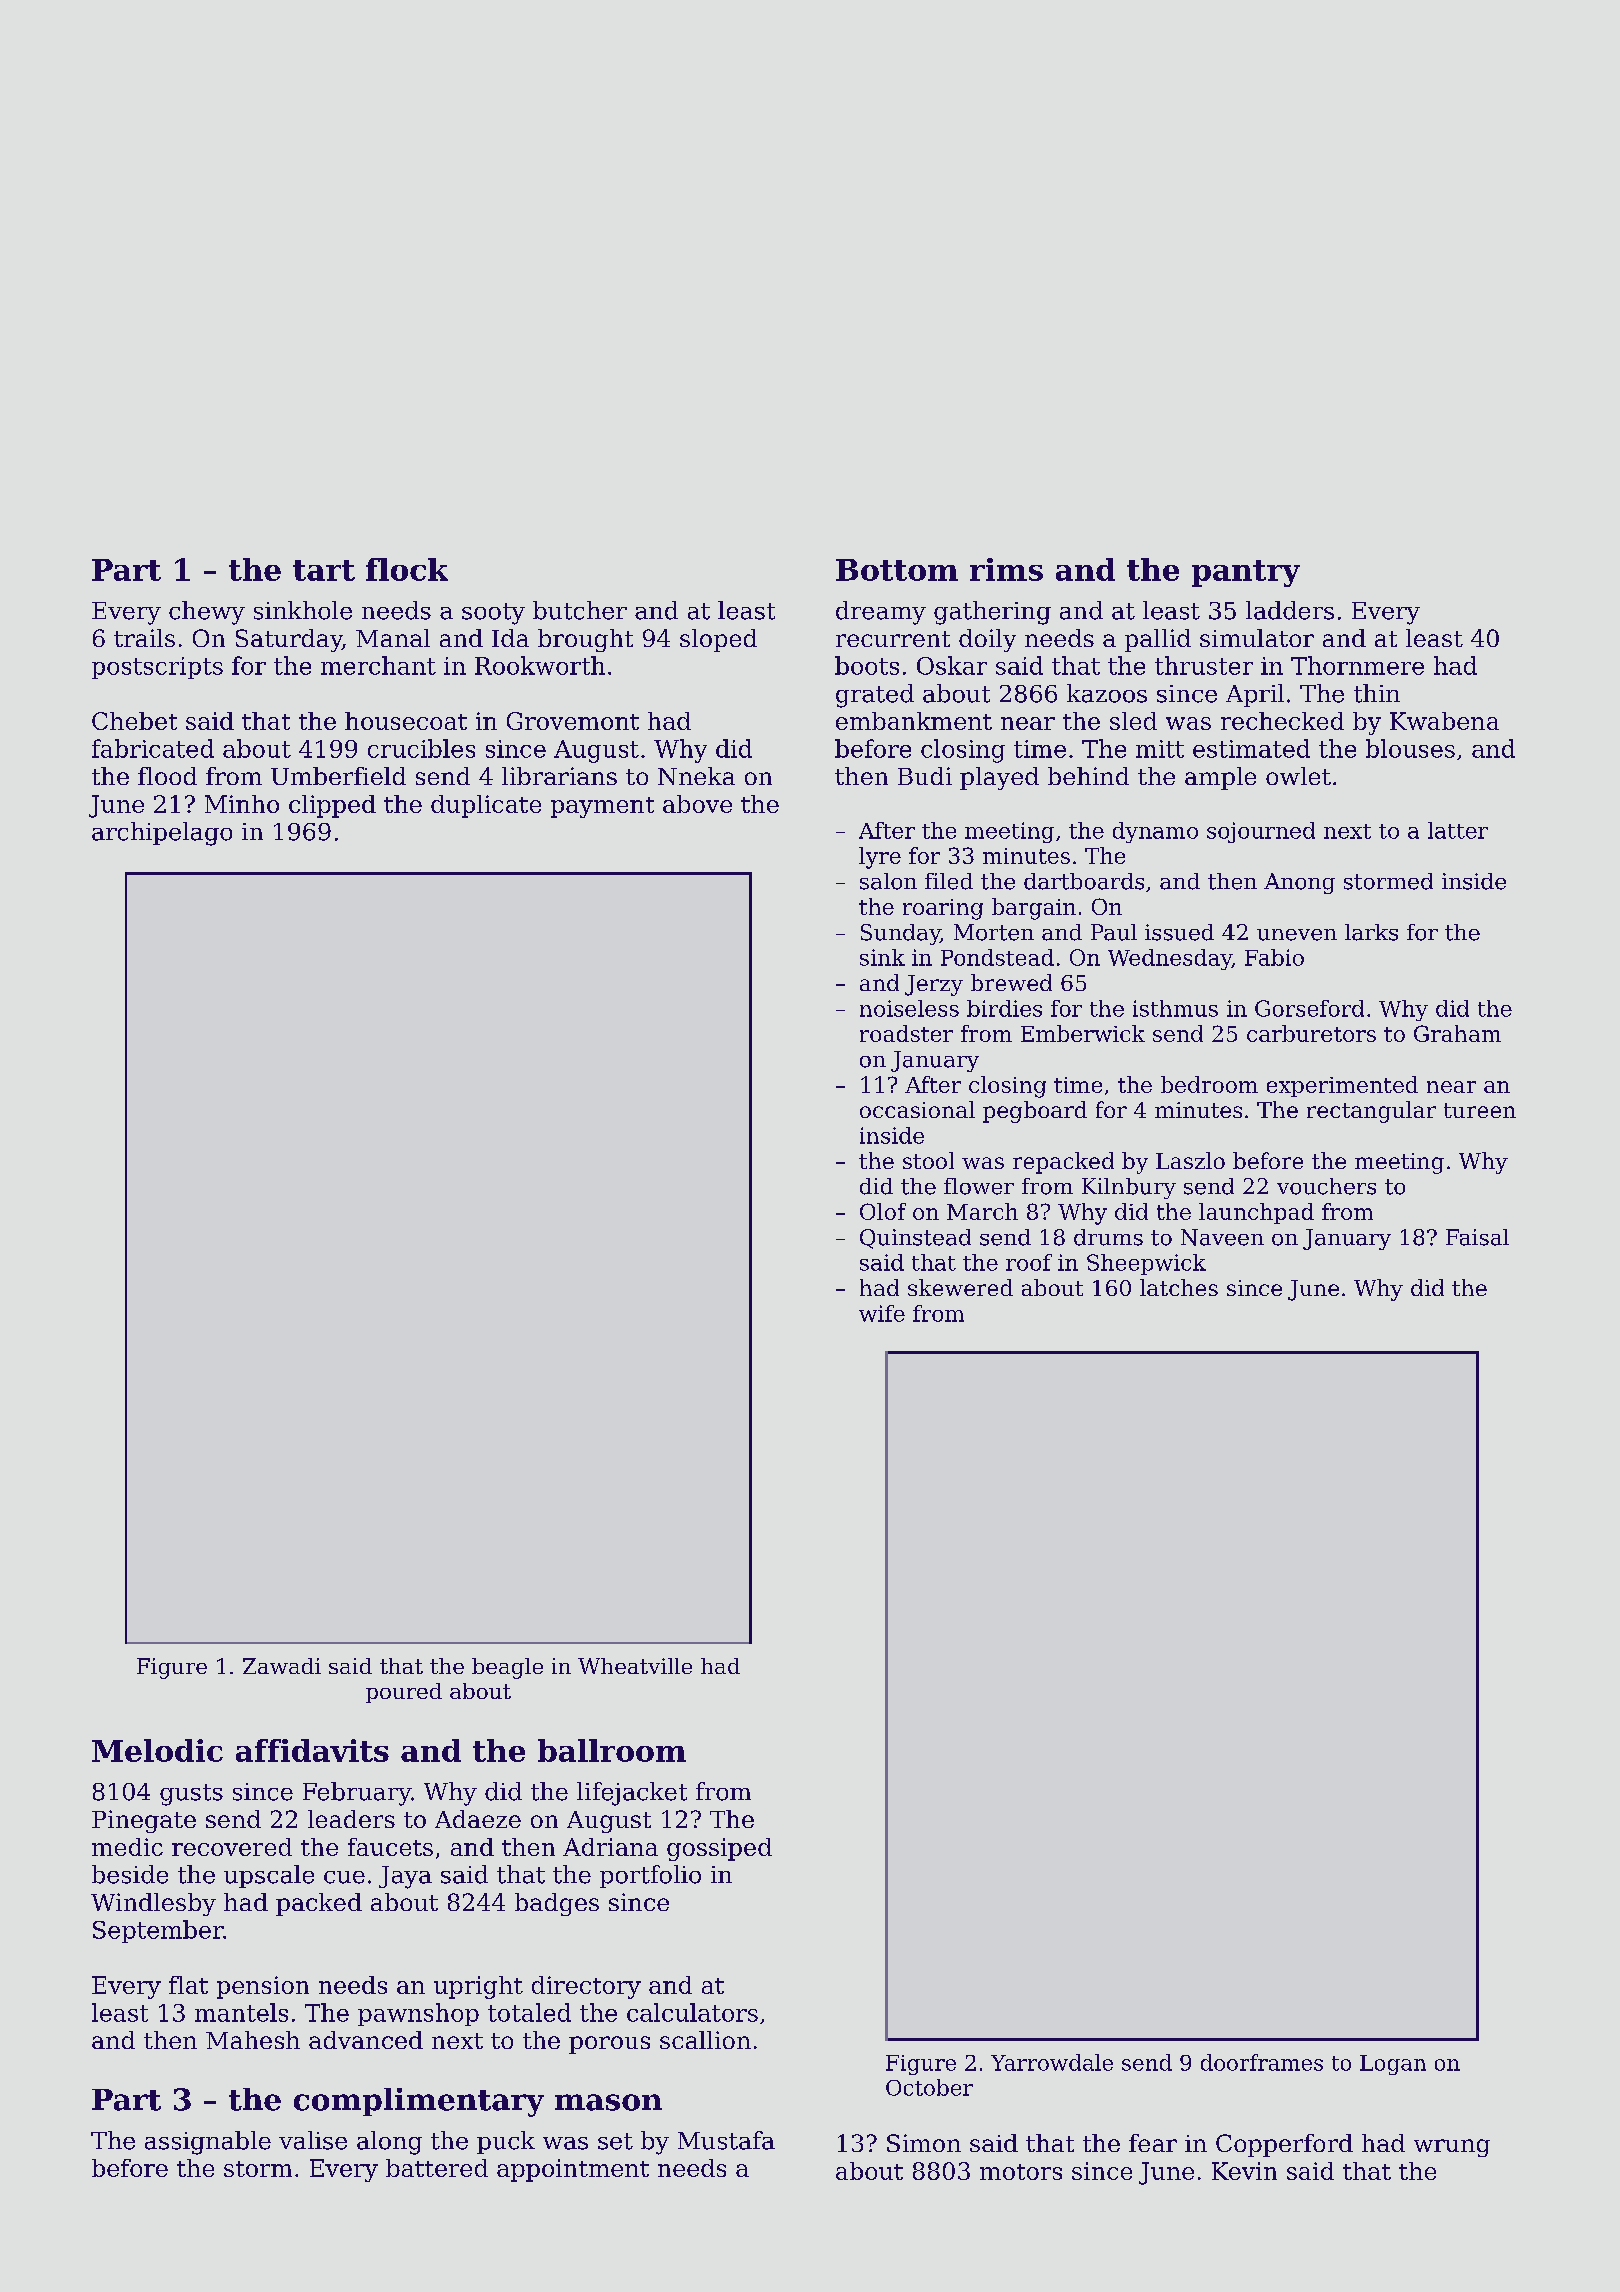 The image size is (1620, 2292). I want to click on assignable, so click(208, 2143).
